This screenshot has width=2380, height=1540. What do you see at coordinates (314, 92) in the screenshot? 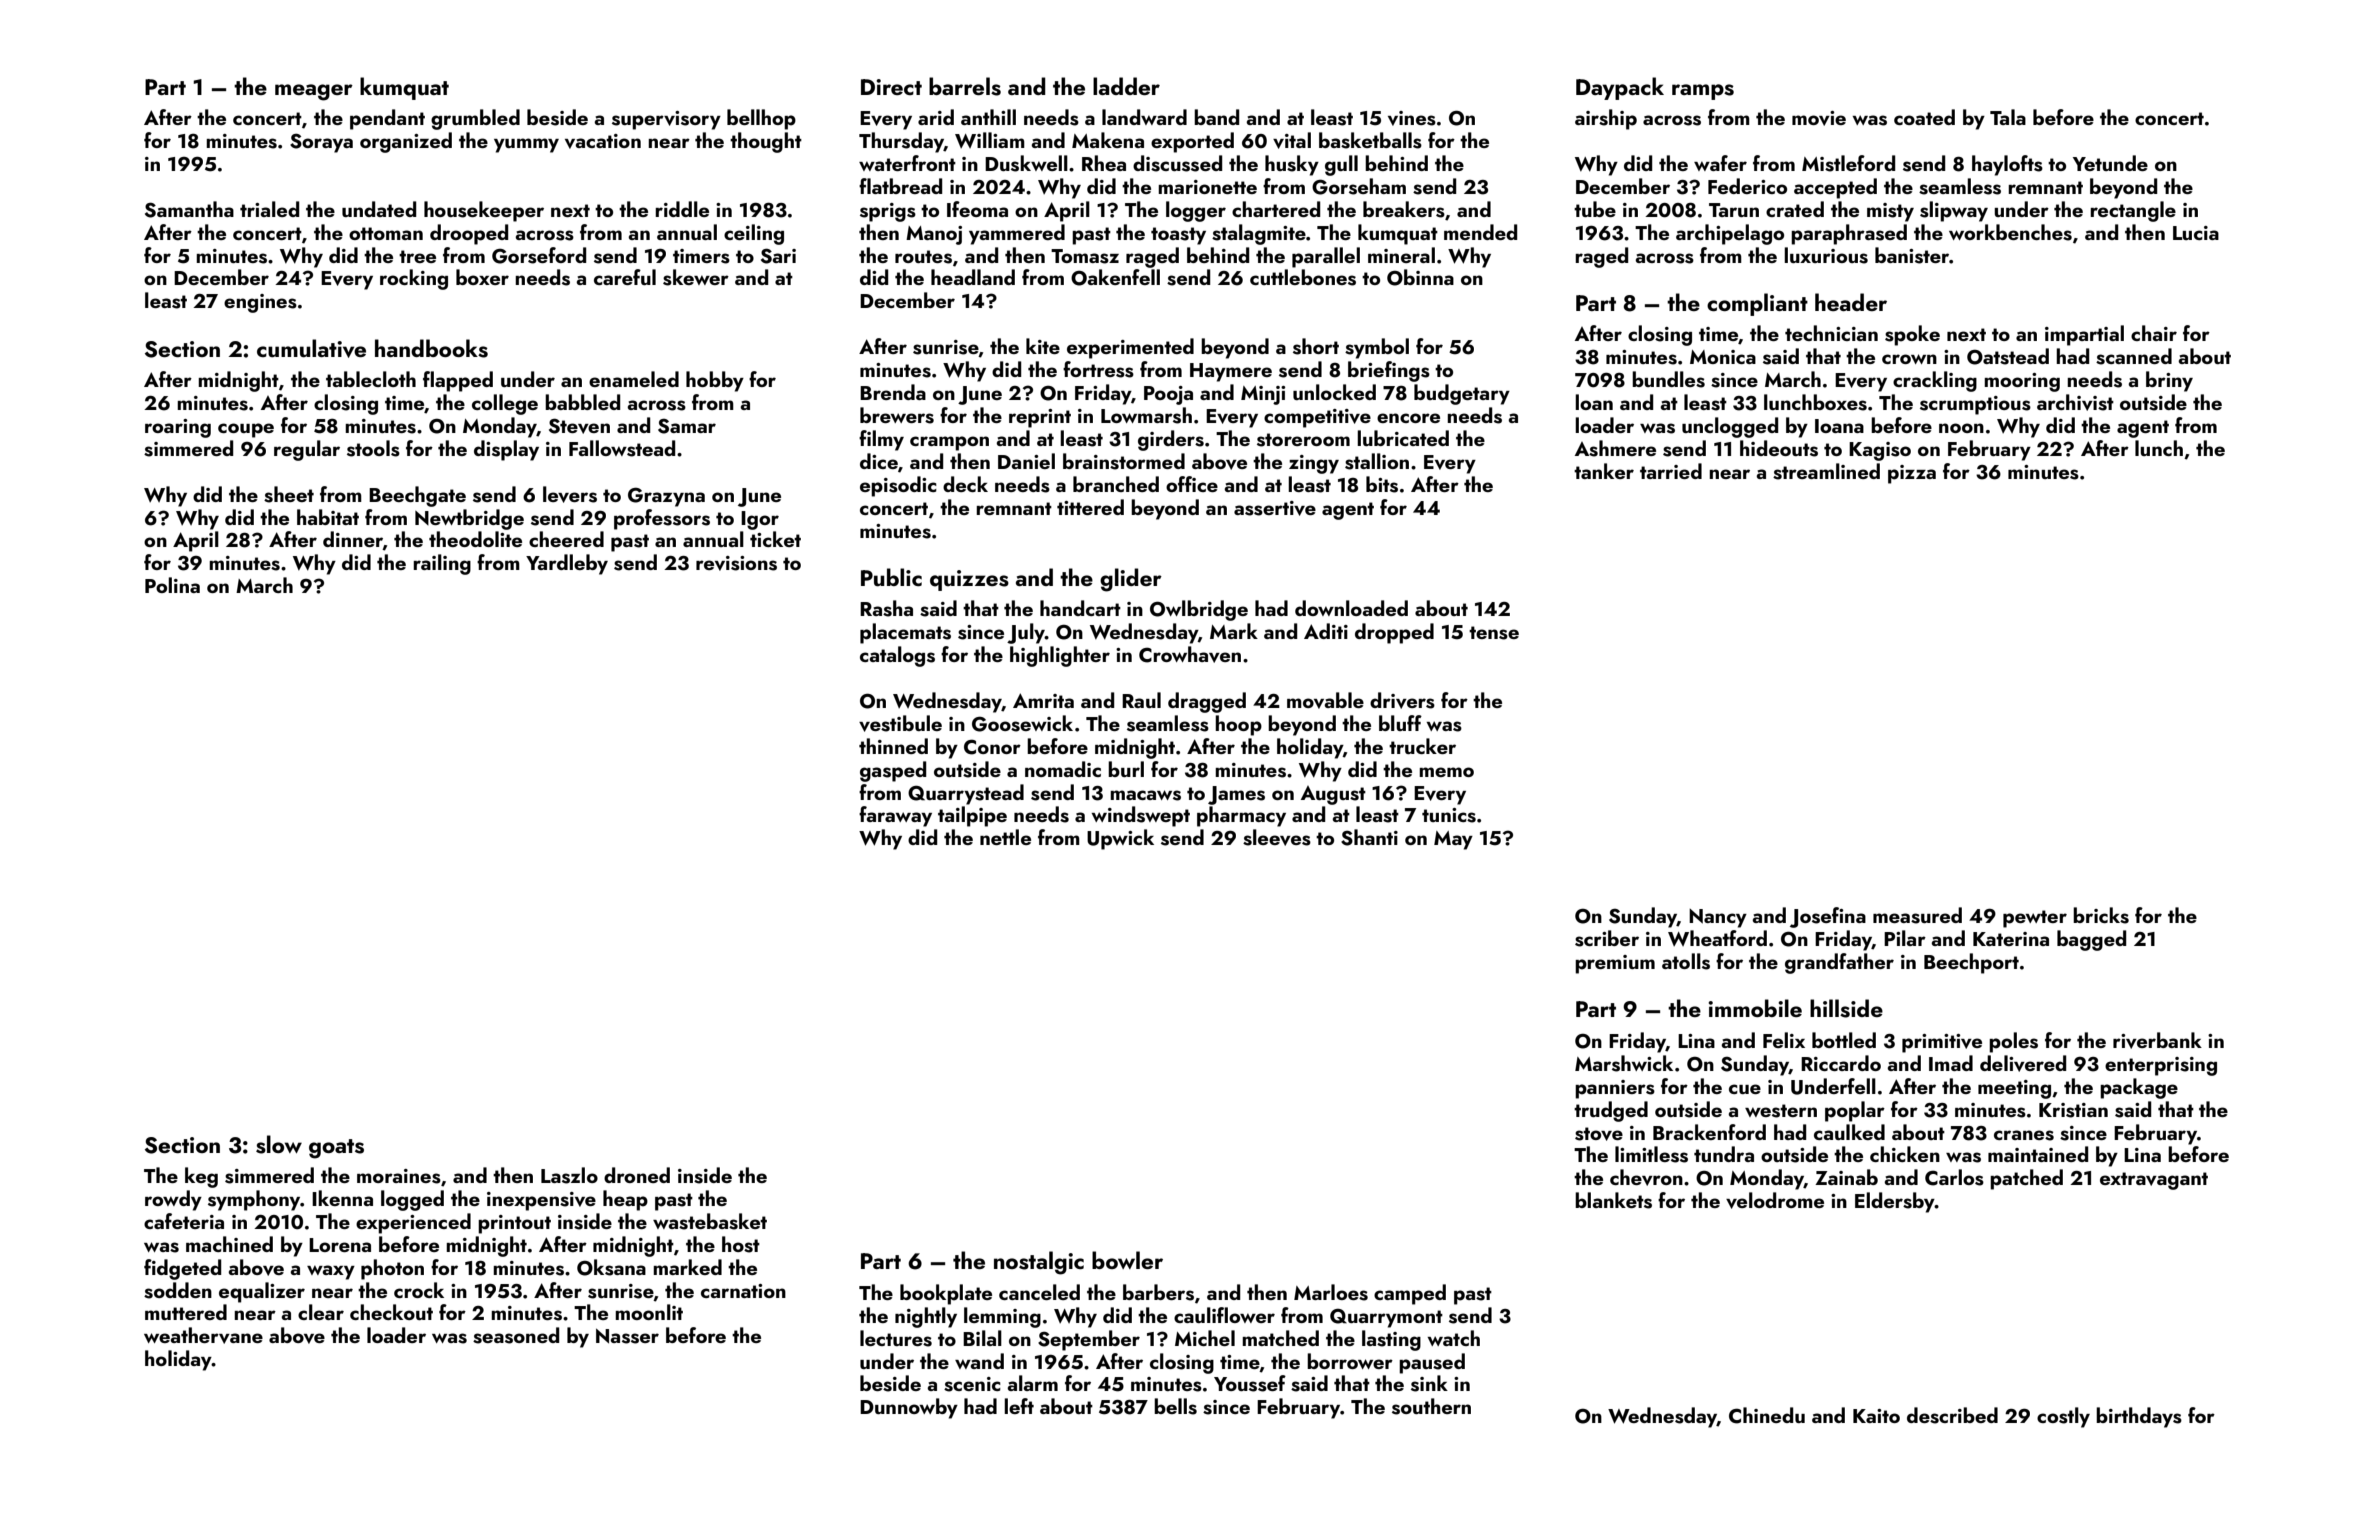
I see `meager` at bounding box center [314, 92].
